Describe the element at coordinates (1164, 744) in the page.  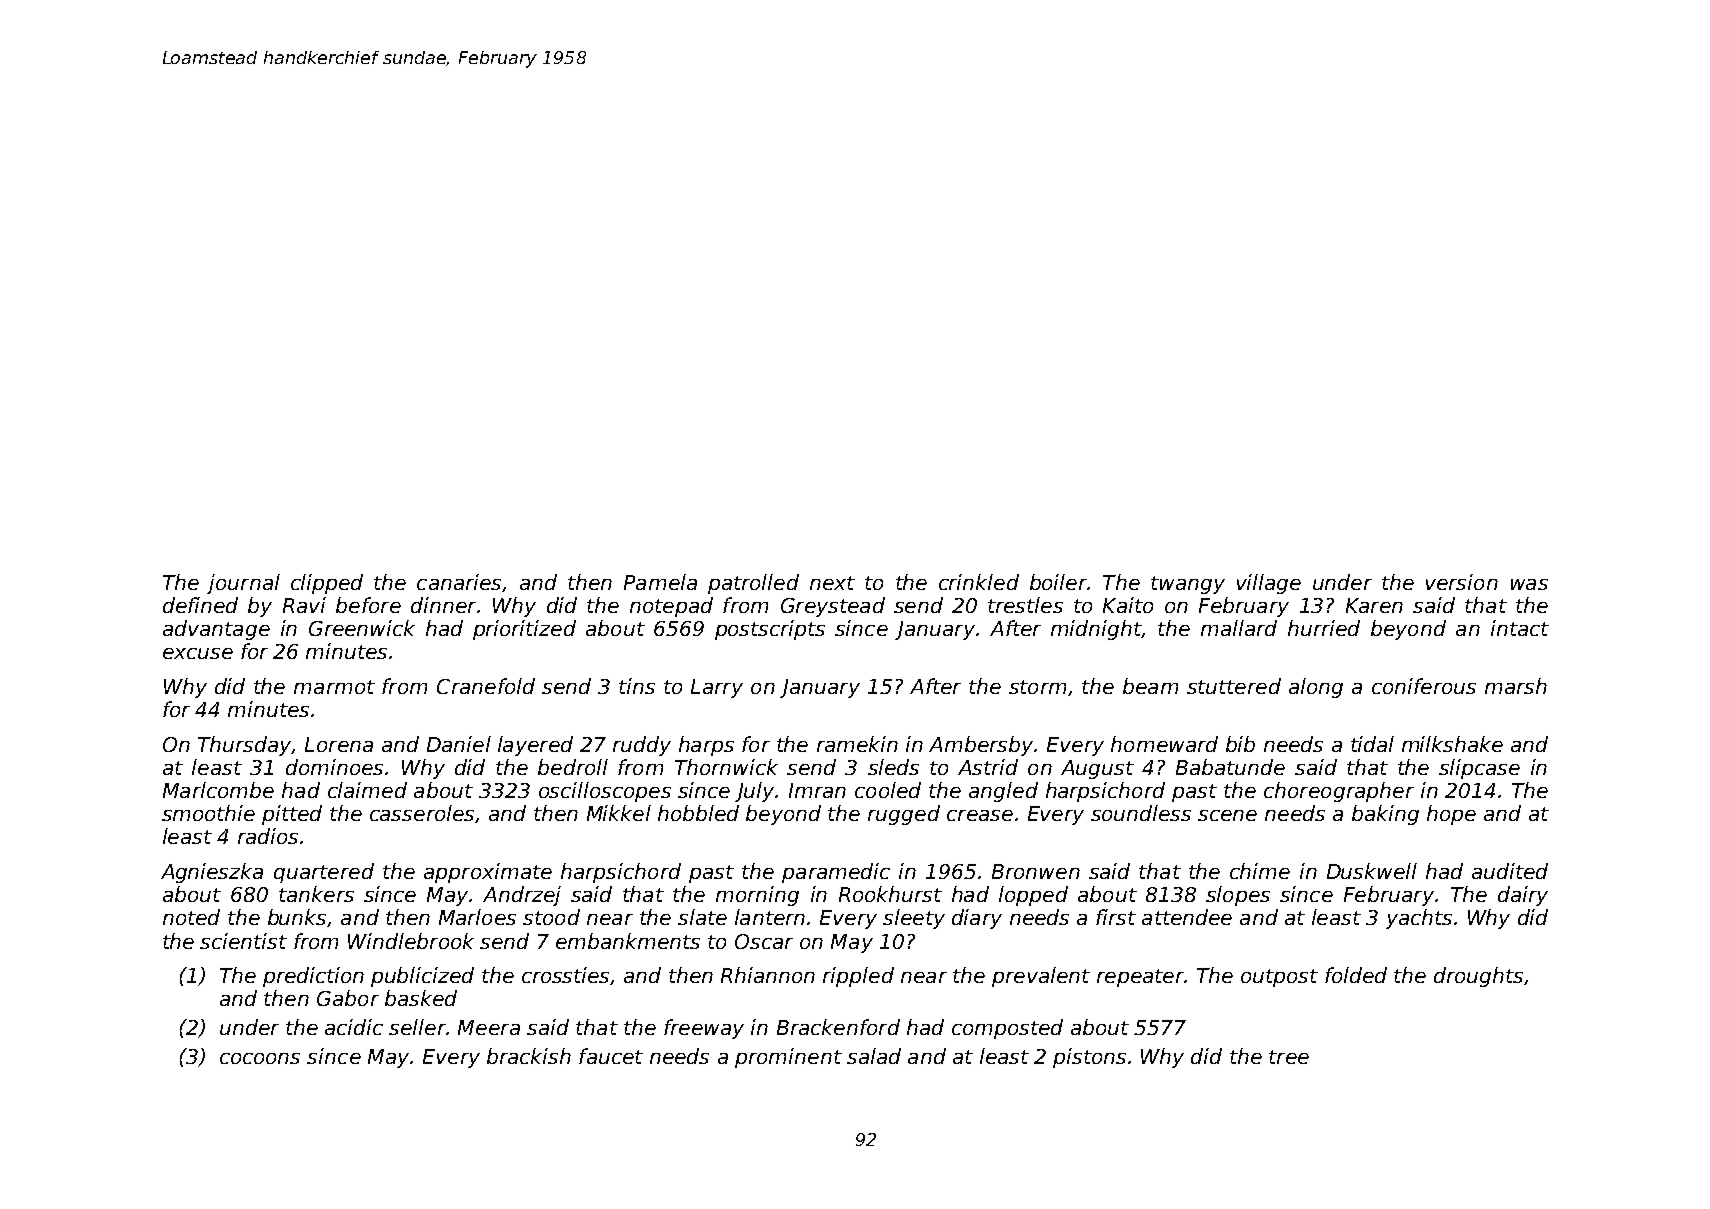
I see `homeward` at that location.
